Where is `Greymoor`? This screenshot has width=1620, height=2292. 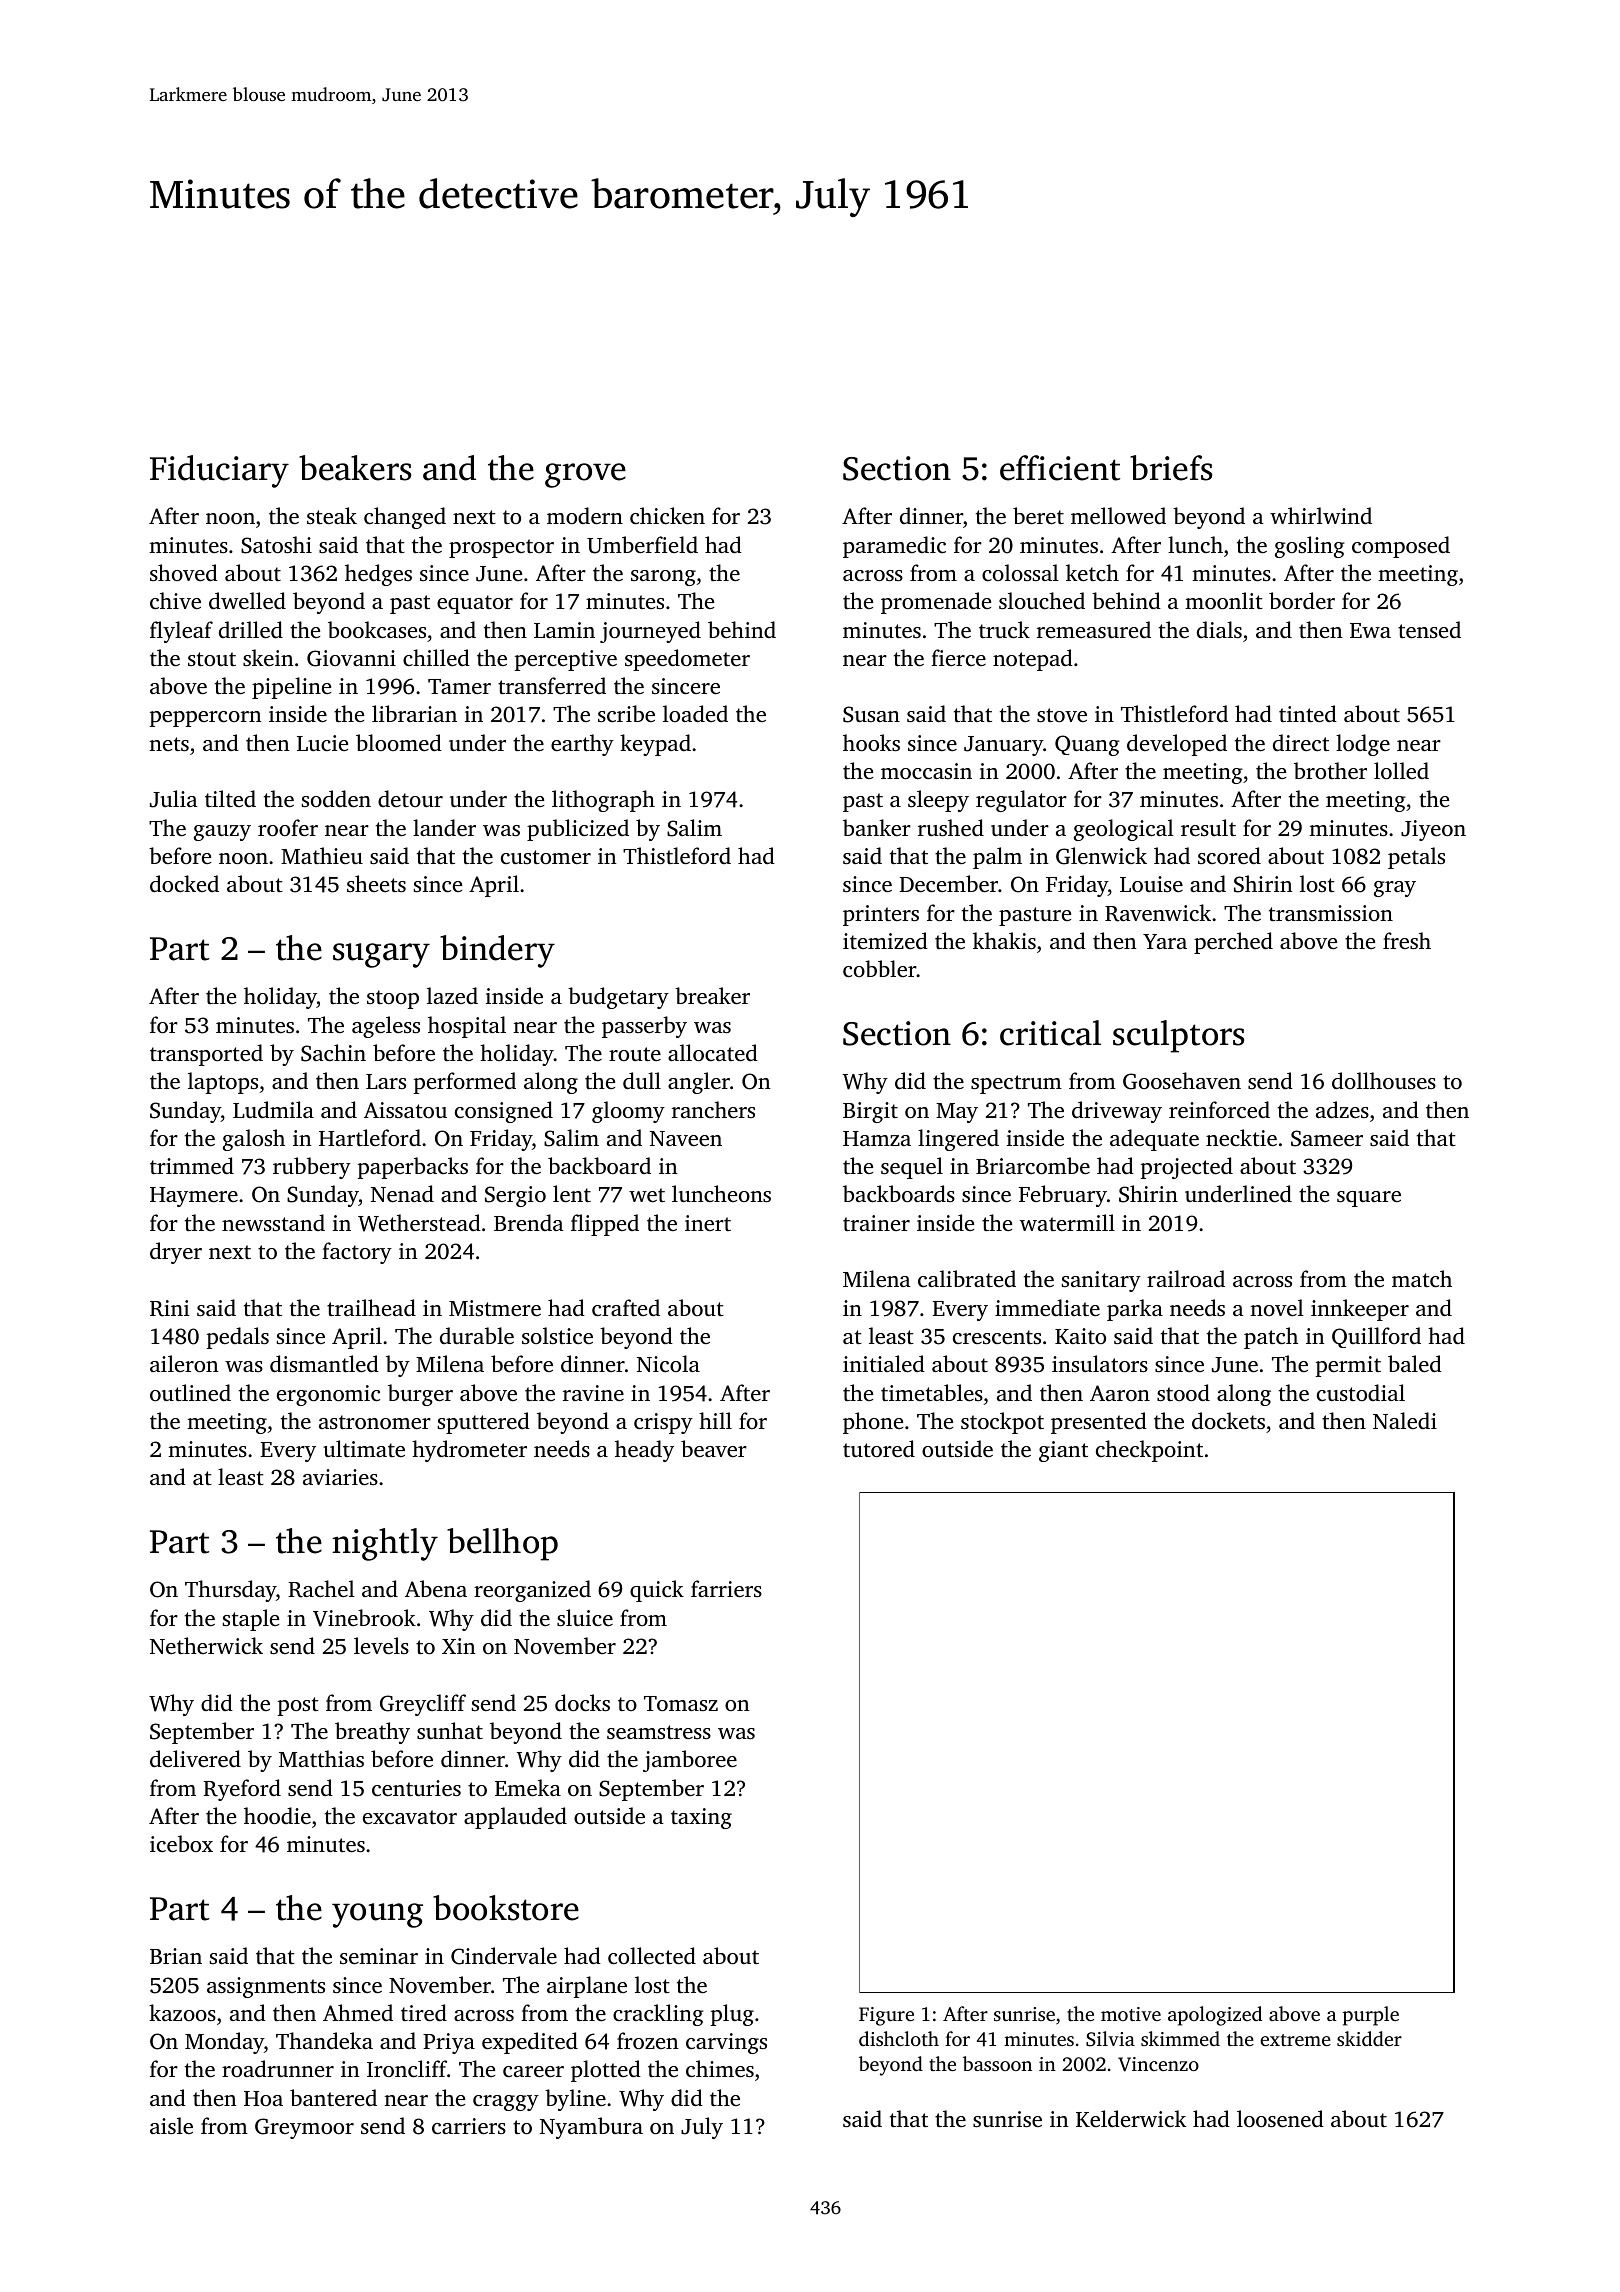
Greymoor is located at coordinates (304, 2128).
